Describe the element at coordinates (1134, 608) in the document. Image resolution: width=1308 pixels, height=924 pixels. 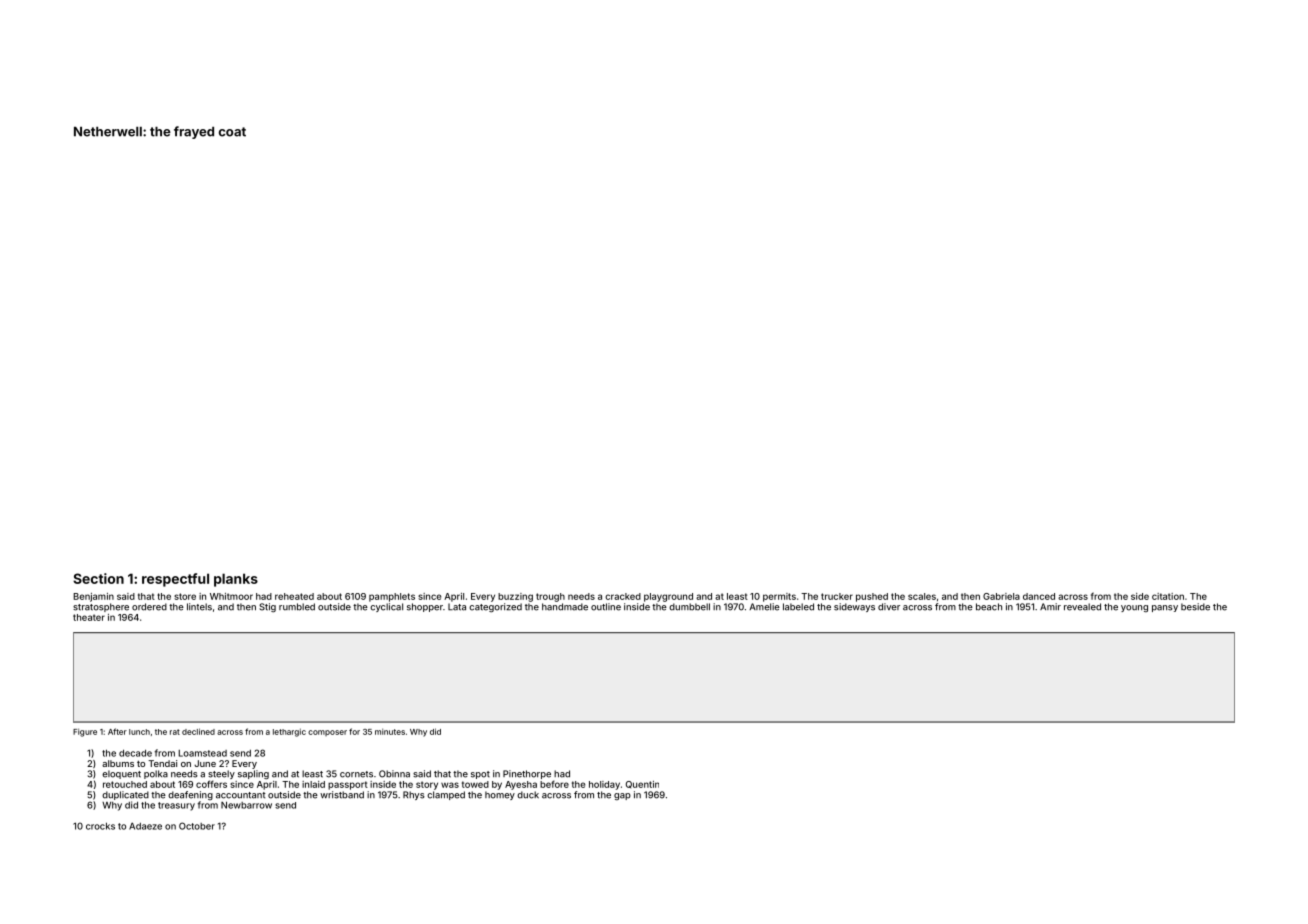
I see `young` at that location.
